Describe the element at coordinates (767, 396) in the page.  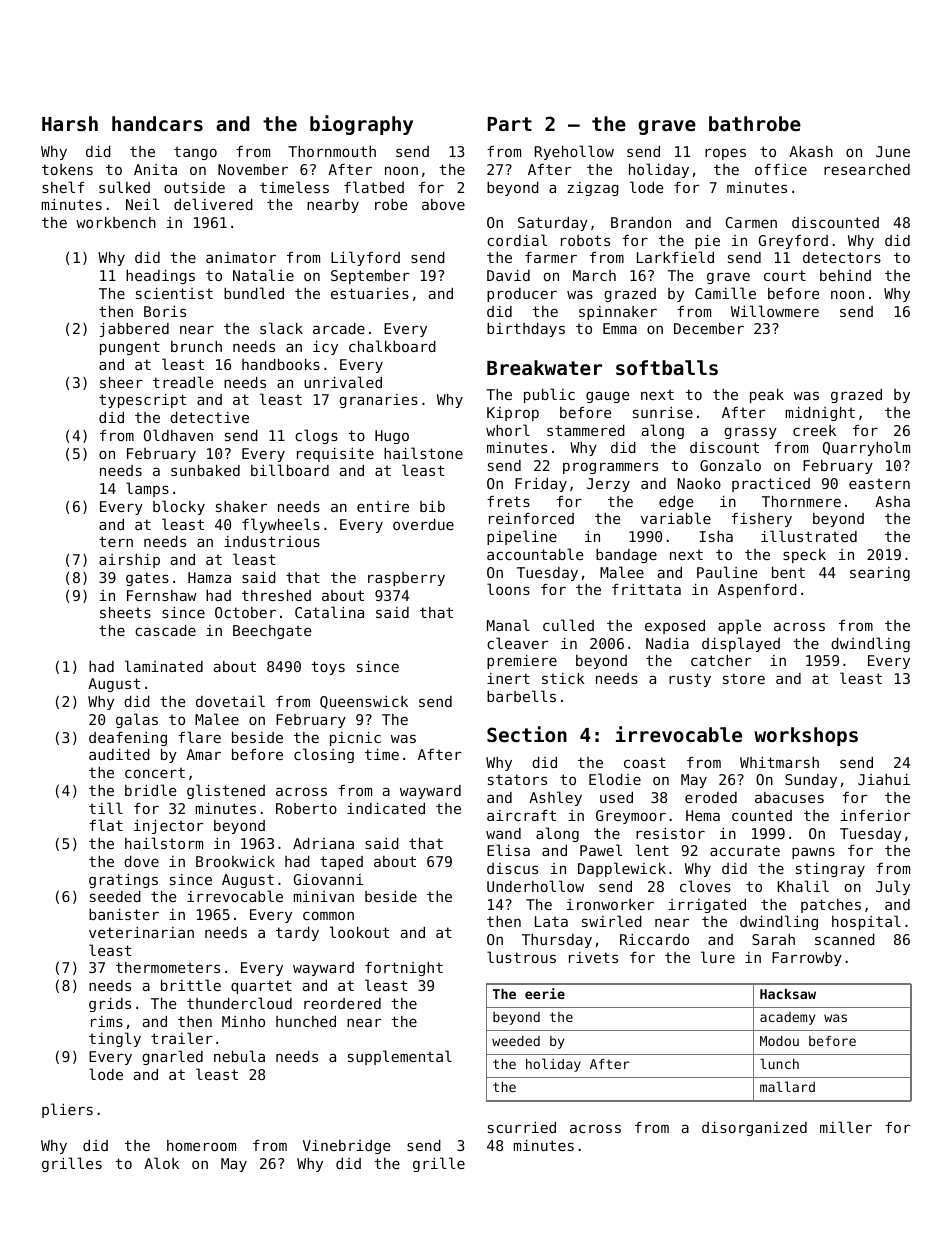
I see `peak` at that location.
